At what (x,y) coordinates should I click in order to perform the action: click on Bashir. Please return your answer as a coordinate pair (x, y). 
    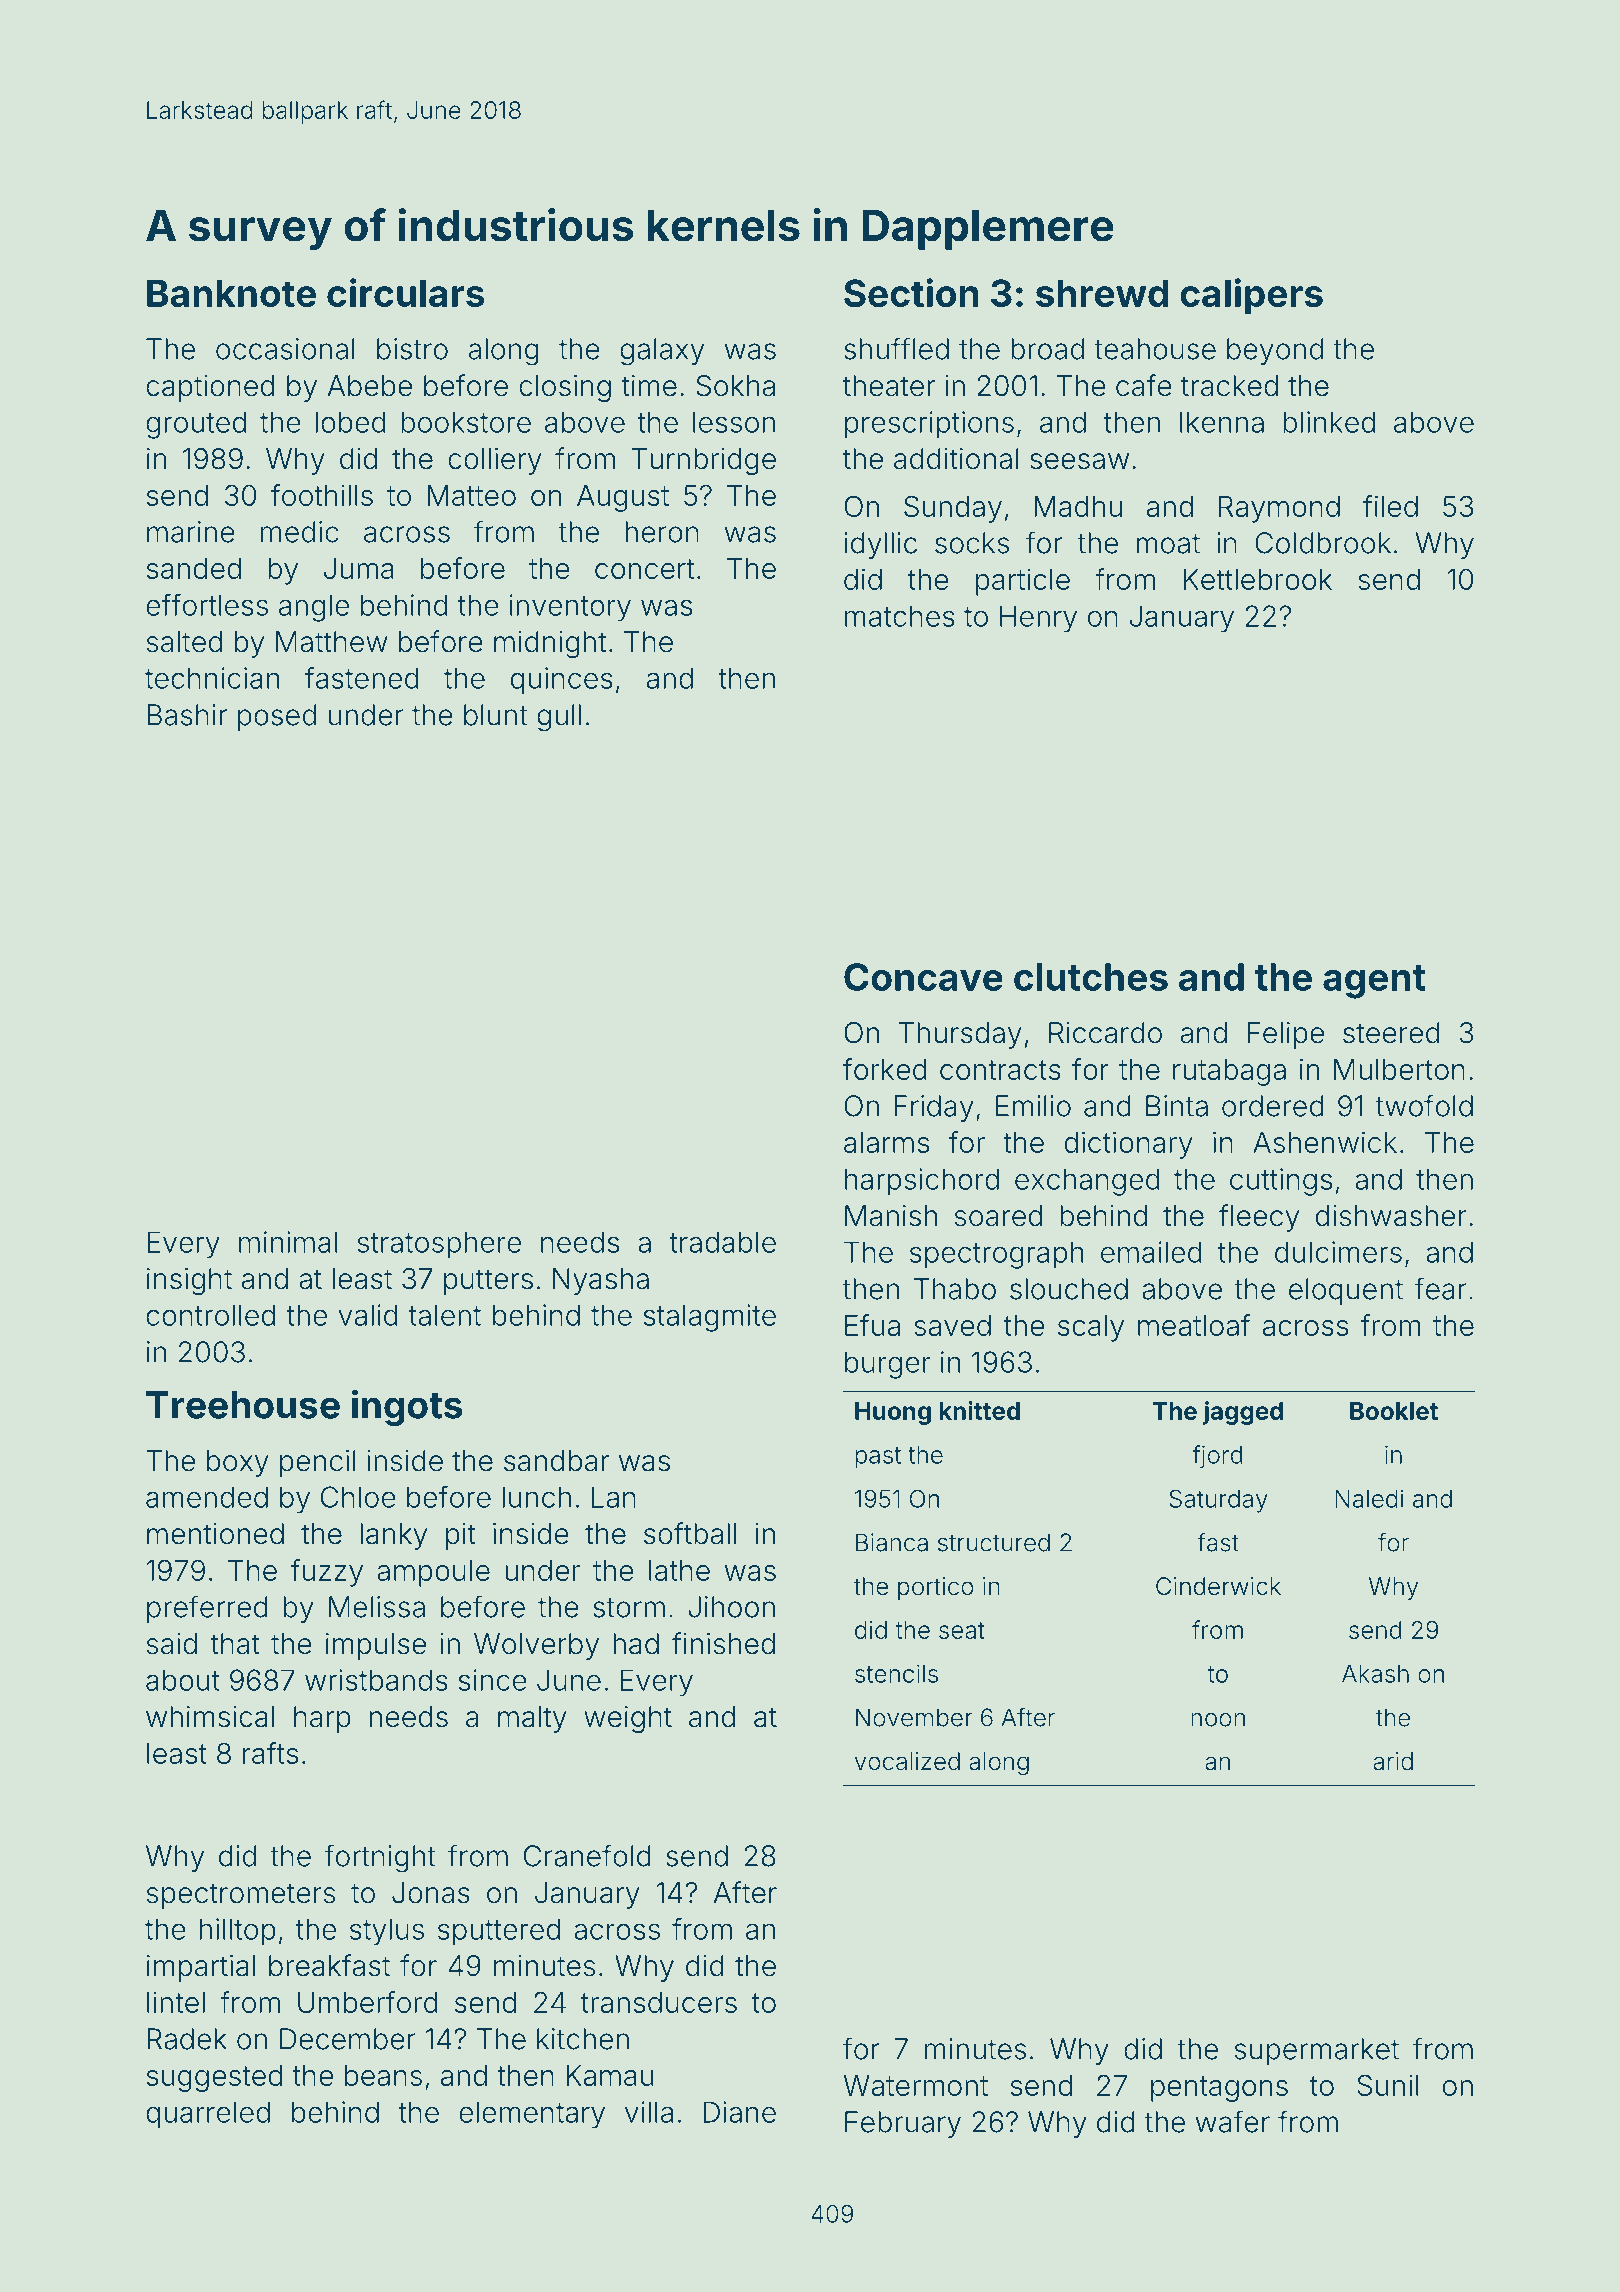
    Looking at the image, I should click on (187, 715).
